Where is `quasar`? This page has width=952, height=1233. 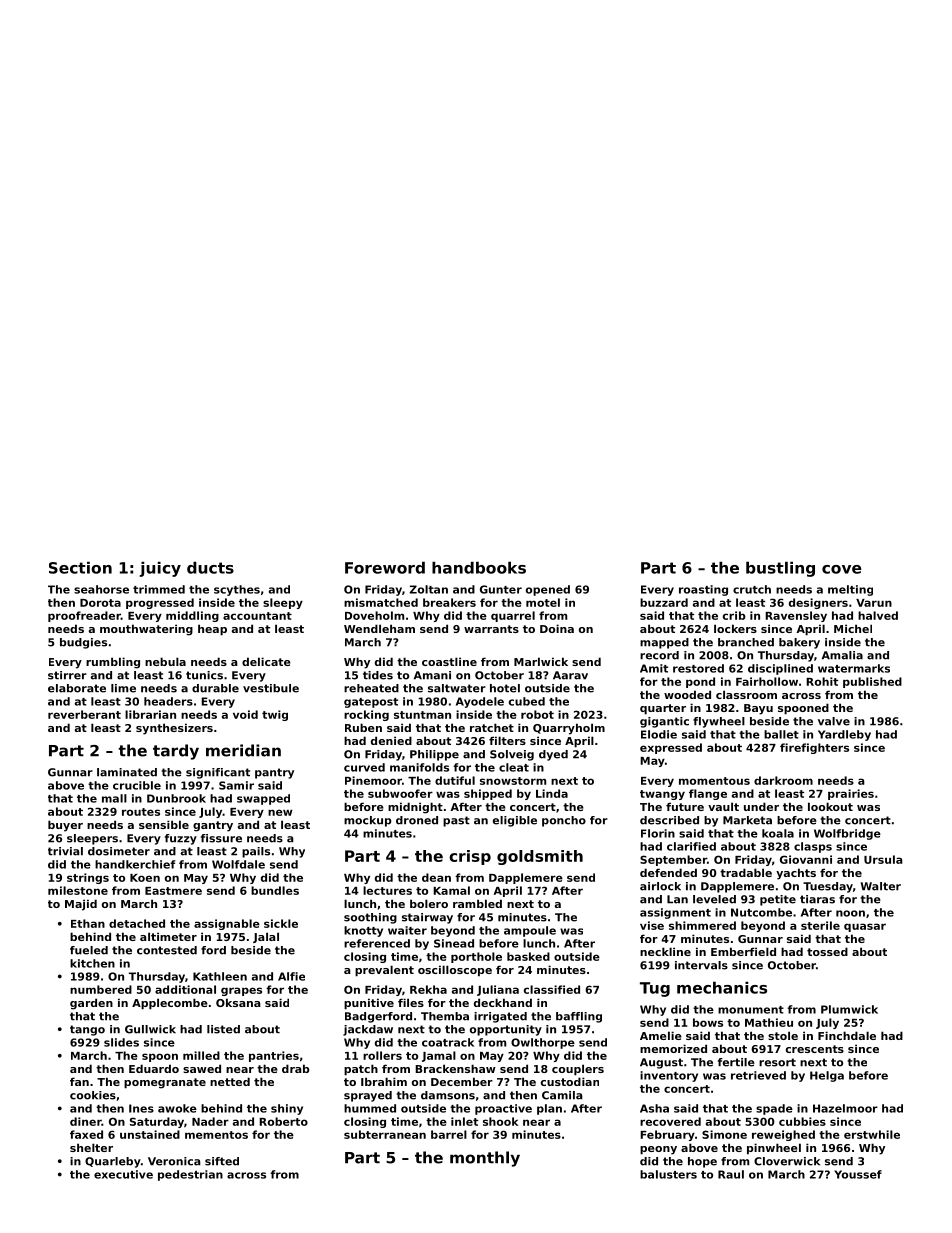
quasar is located at coordinates (865, 927).
